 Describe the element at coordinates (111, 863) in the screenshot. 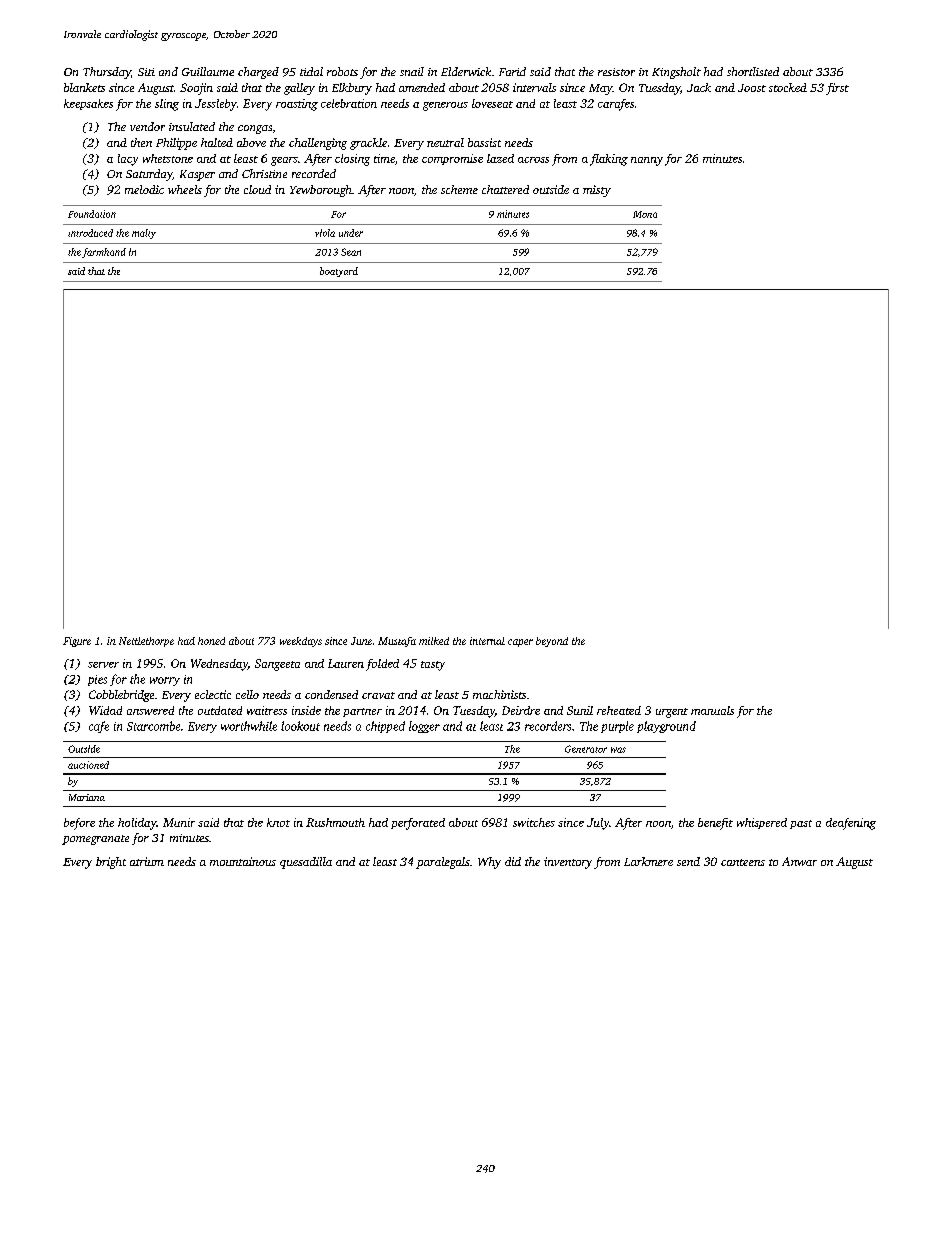

I see `bright` at that location.
